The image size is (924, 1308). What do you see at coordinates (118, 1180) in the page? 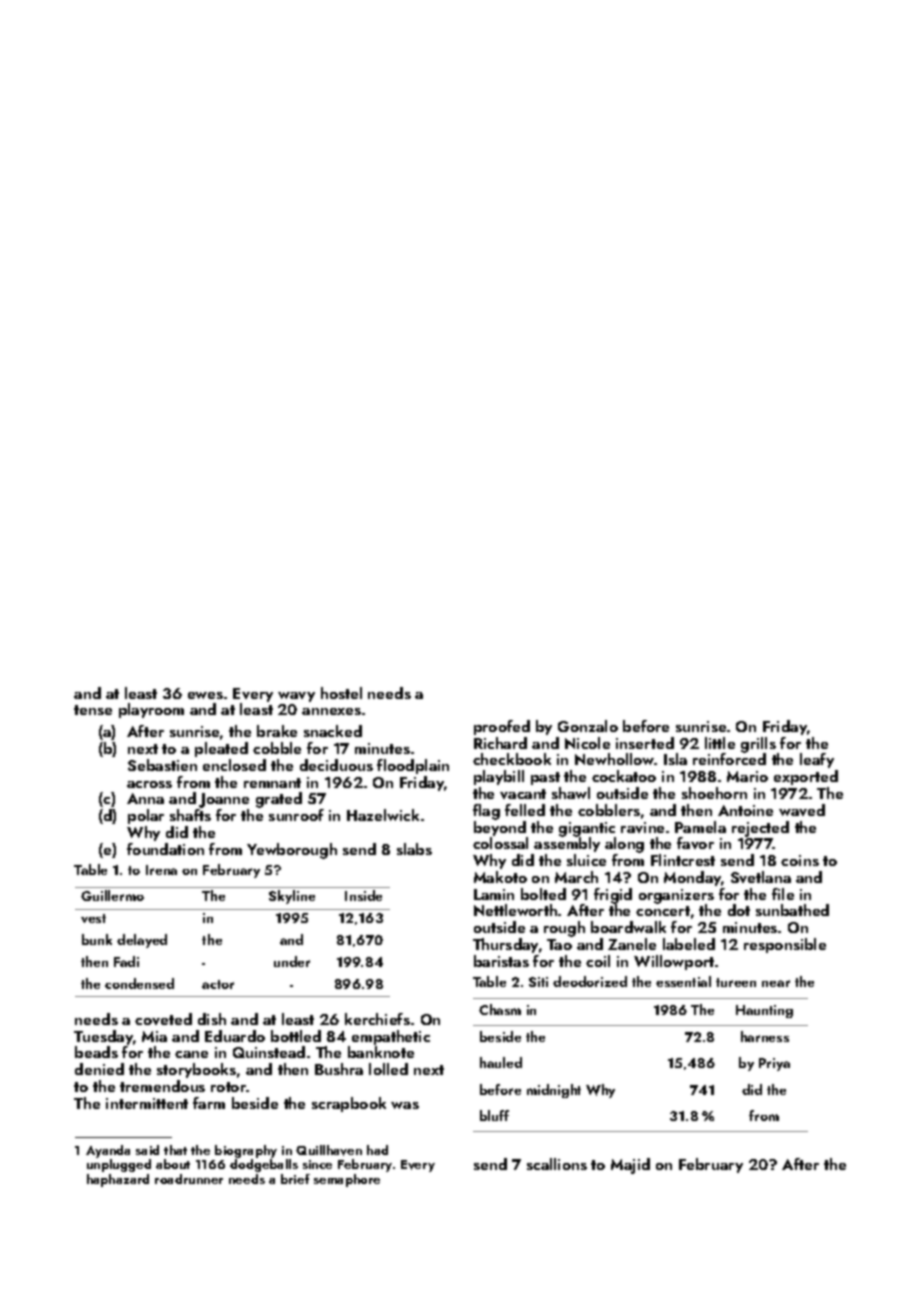
I see `haphazard` at bounding box center [118, 1180].
